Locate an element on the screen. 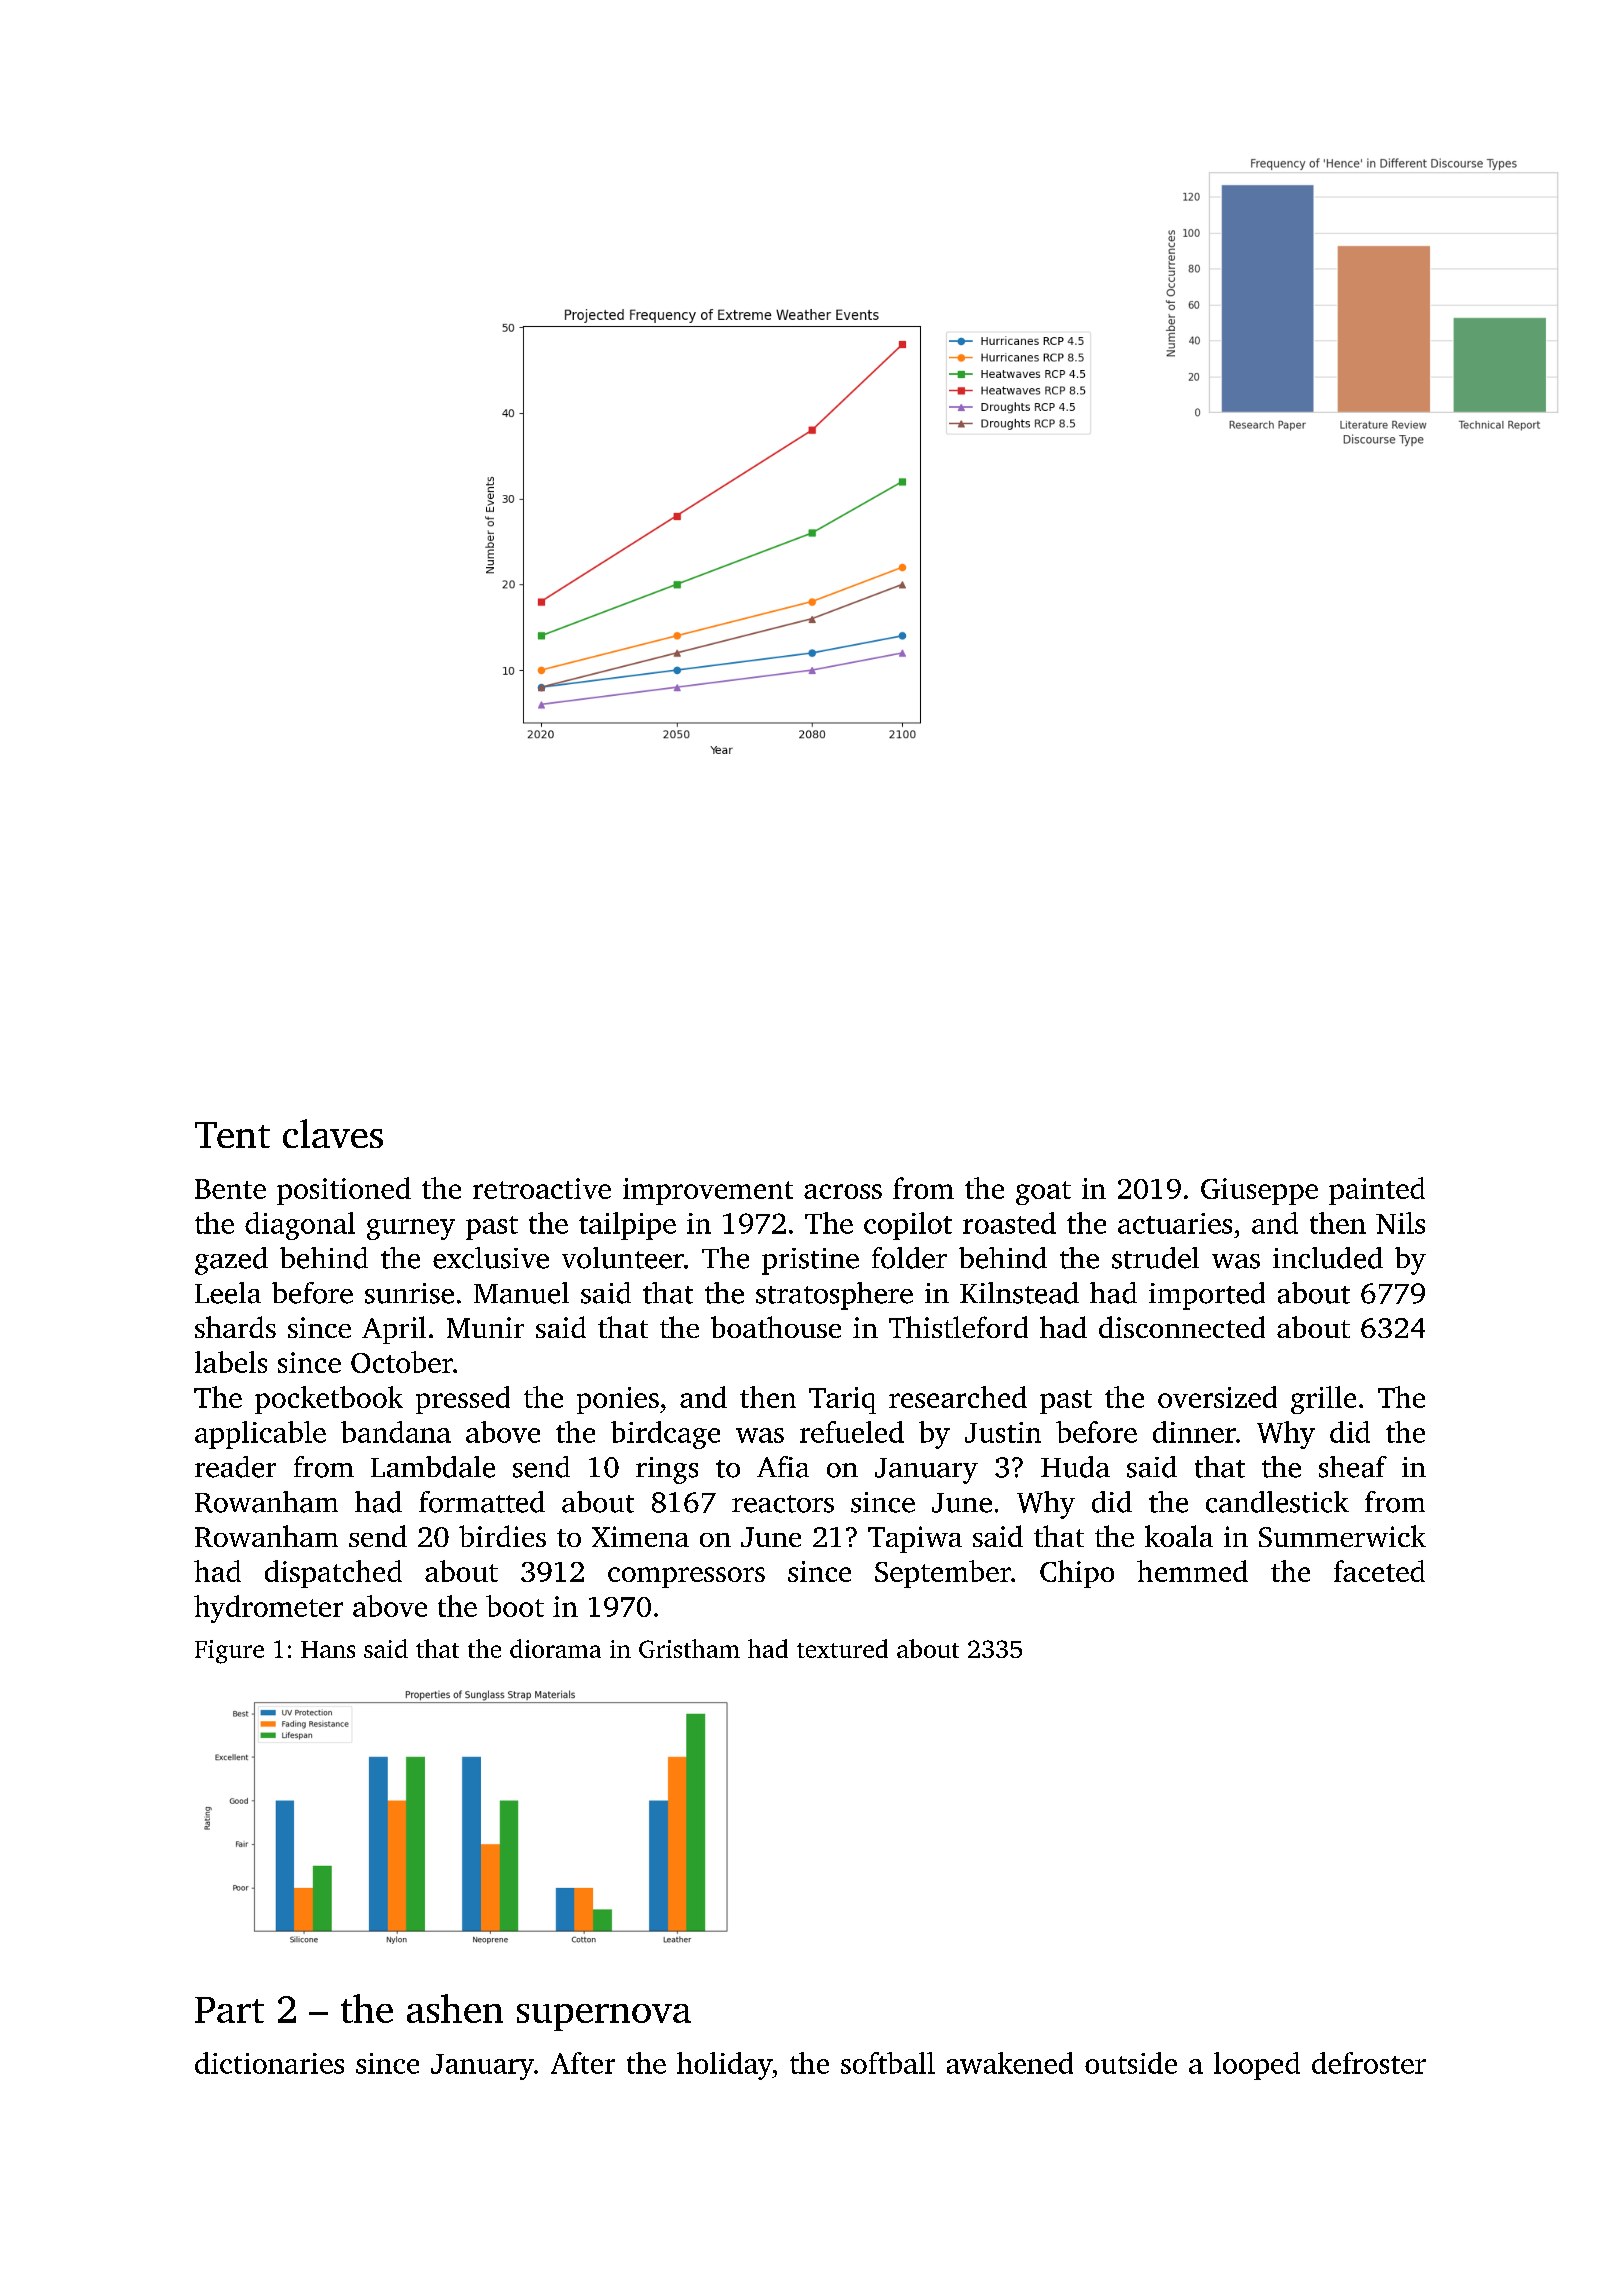 The image size is (1620, 2292). diorama is located at coordinates (555, 1648).
